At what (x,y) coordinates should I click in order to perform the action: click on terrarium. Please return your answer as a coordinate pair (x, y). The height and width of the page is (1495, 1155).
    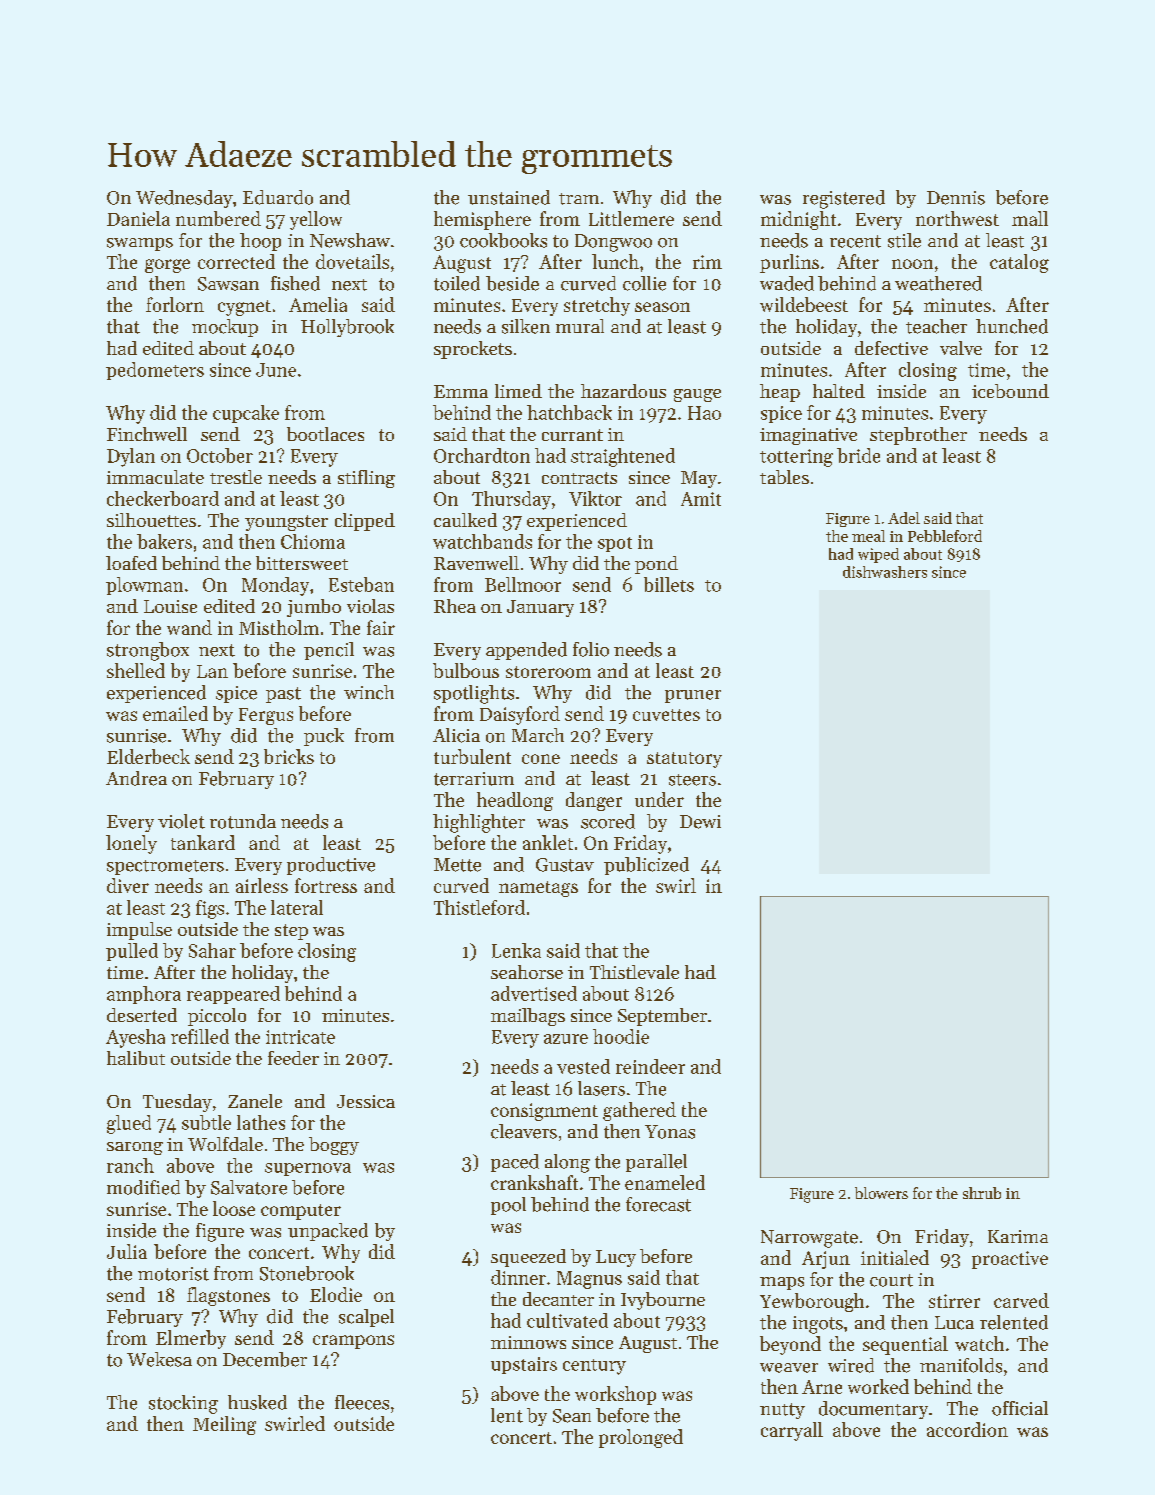
    Looking at the image, I should click on (474, 779).
